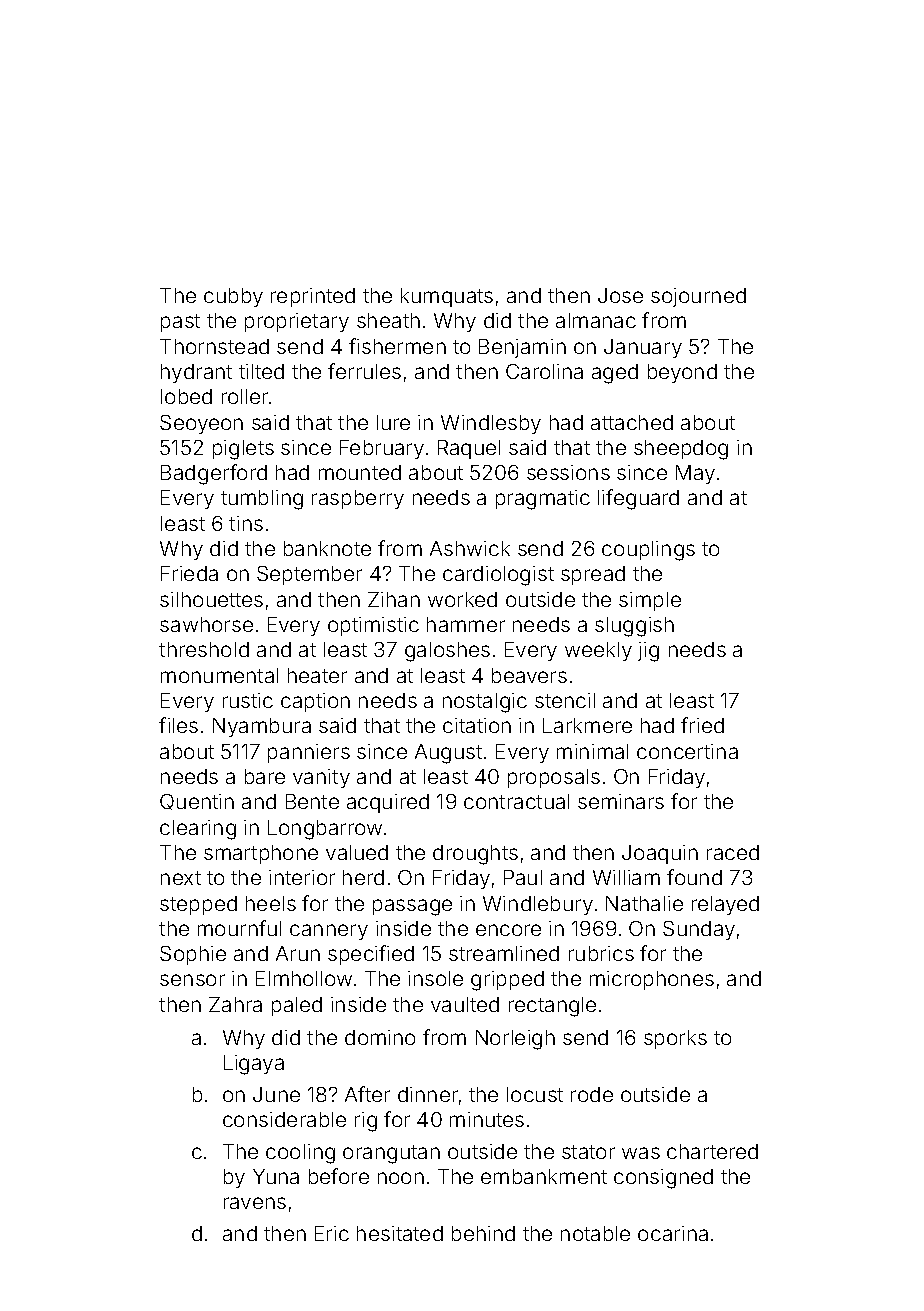 This screenshot has width=924, height=1311. I want to click on smartphone, so click(261, 854).
